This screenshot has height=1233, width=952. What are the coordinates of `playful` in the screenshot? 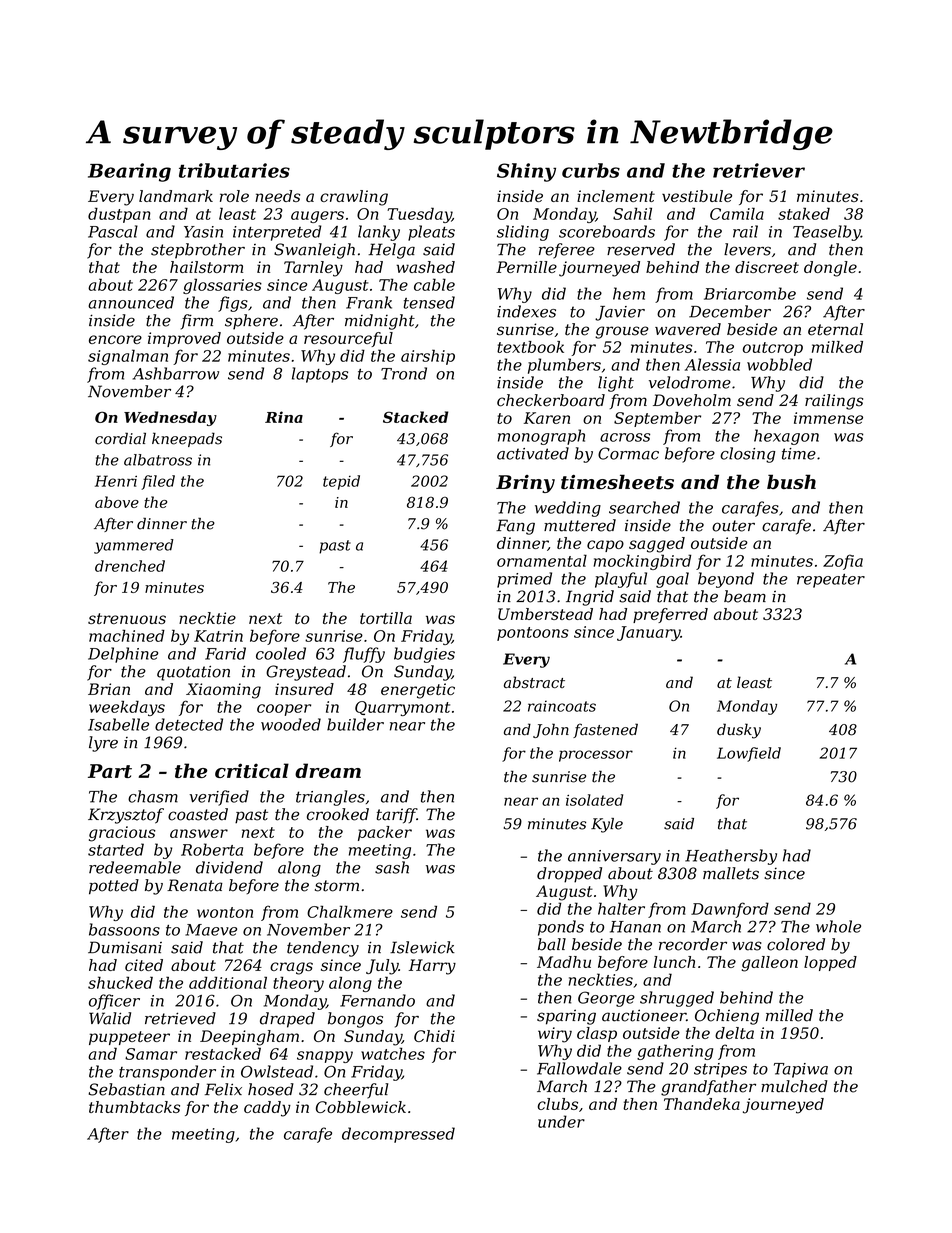 It's located at (621, 580).
